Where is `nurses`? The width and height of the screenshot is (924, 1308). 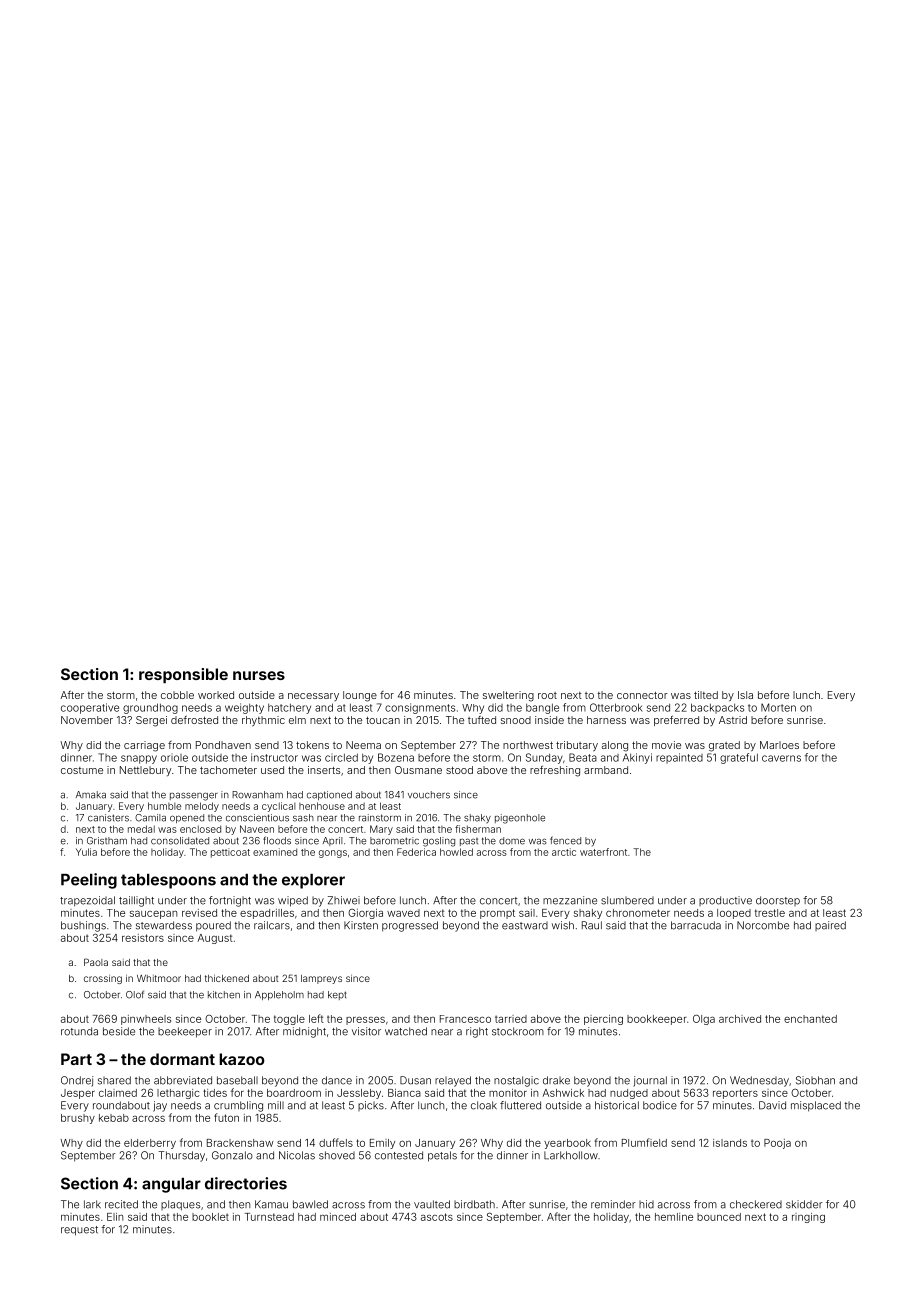
nurses is located at coordinates (259, 675).
